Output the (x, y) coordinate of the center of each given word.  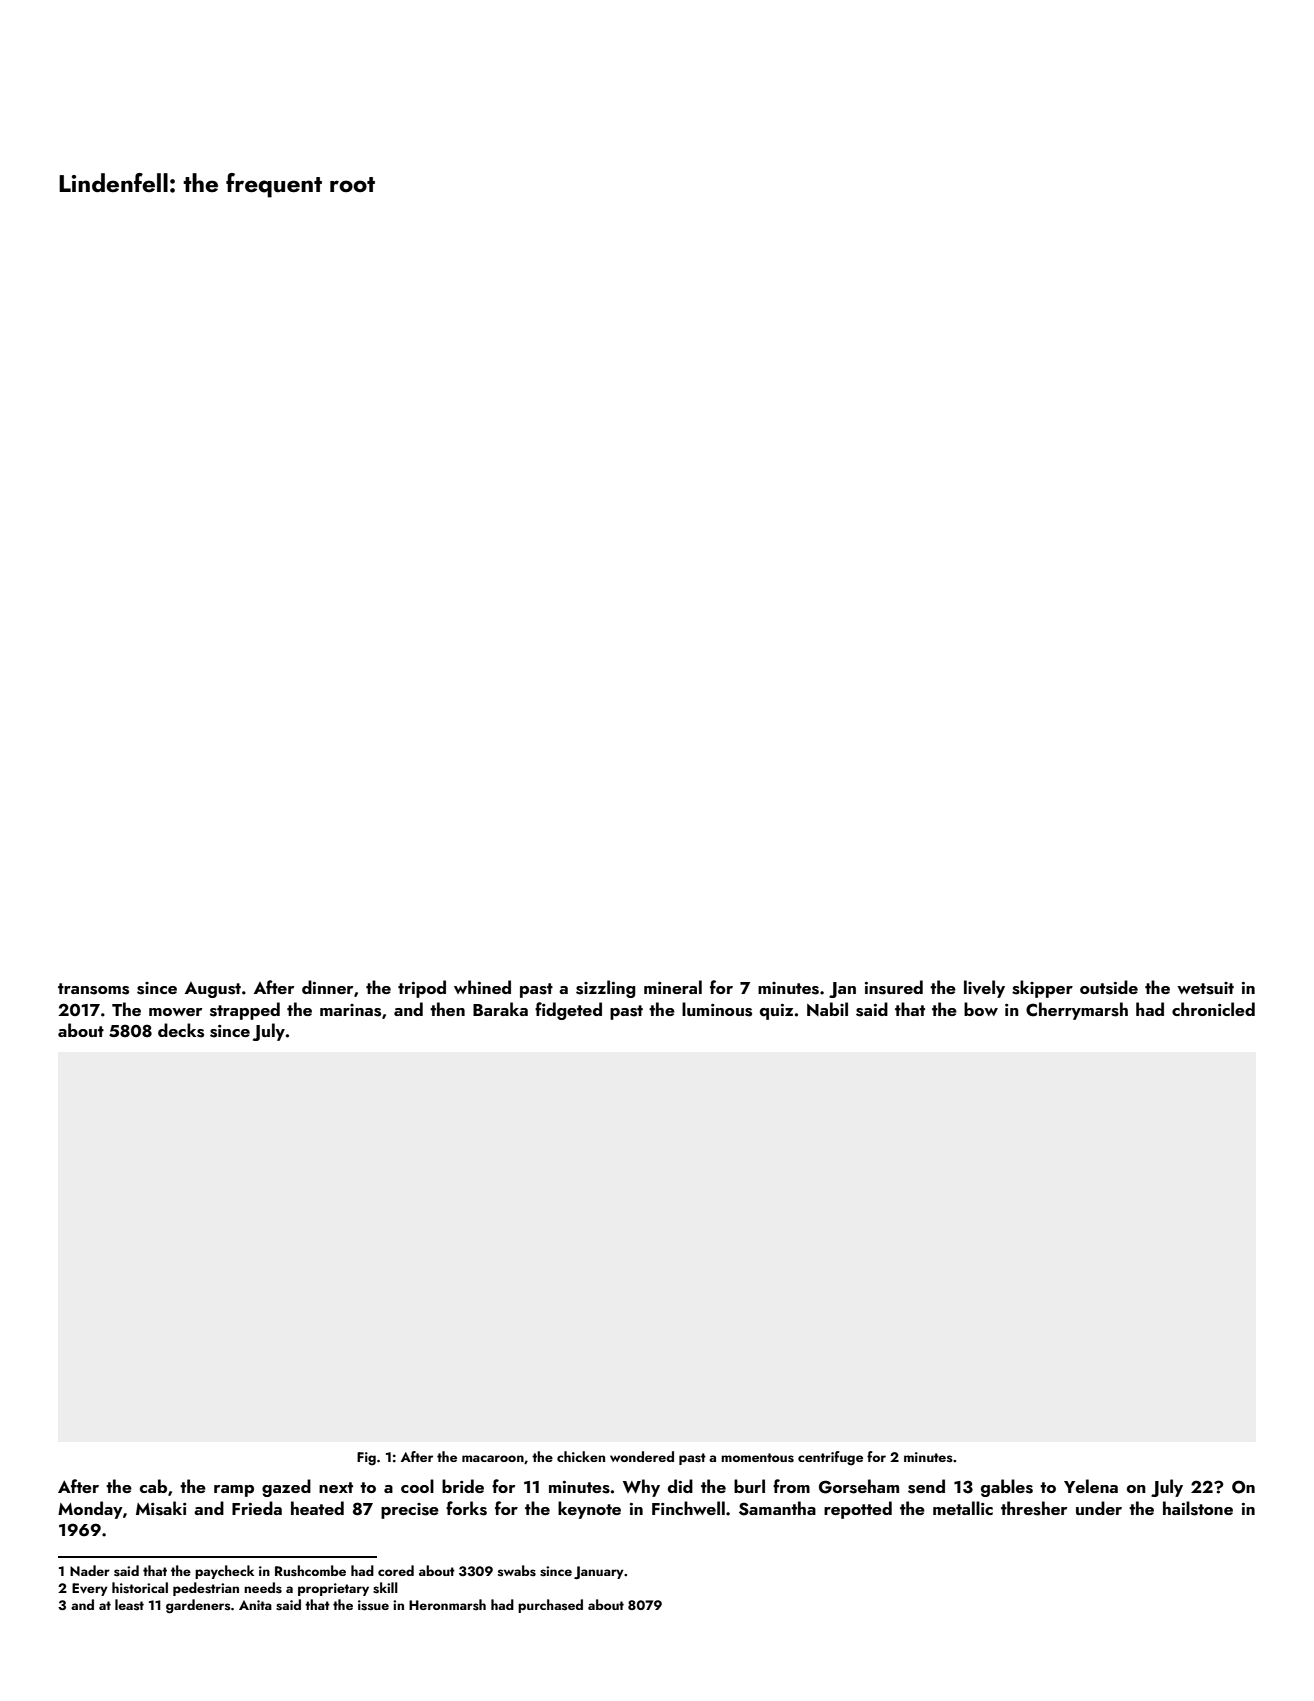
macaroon (493, 1458)
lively (984, 989)
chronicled (1213, 1009)
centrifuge (830, 1458)
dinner (327, 987)
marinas (350, 1010)
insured (894, 987)
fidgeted (568, 1011)
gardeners (198, 1606)
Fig (366, 1459)
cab (153, 1486)
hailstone (1198, 1508)
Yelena (1091, 1486)
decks (181, 1030)
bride (463, 1486)
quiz (776, 1012)
